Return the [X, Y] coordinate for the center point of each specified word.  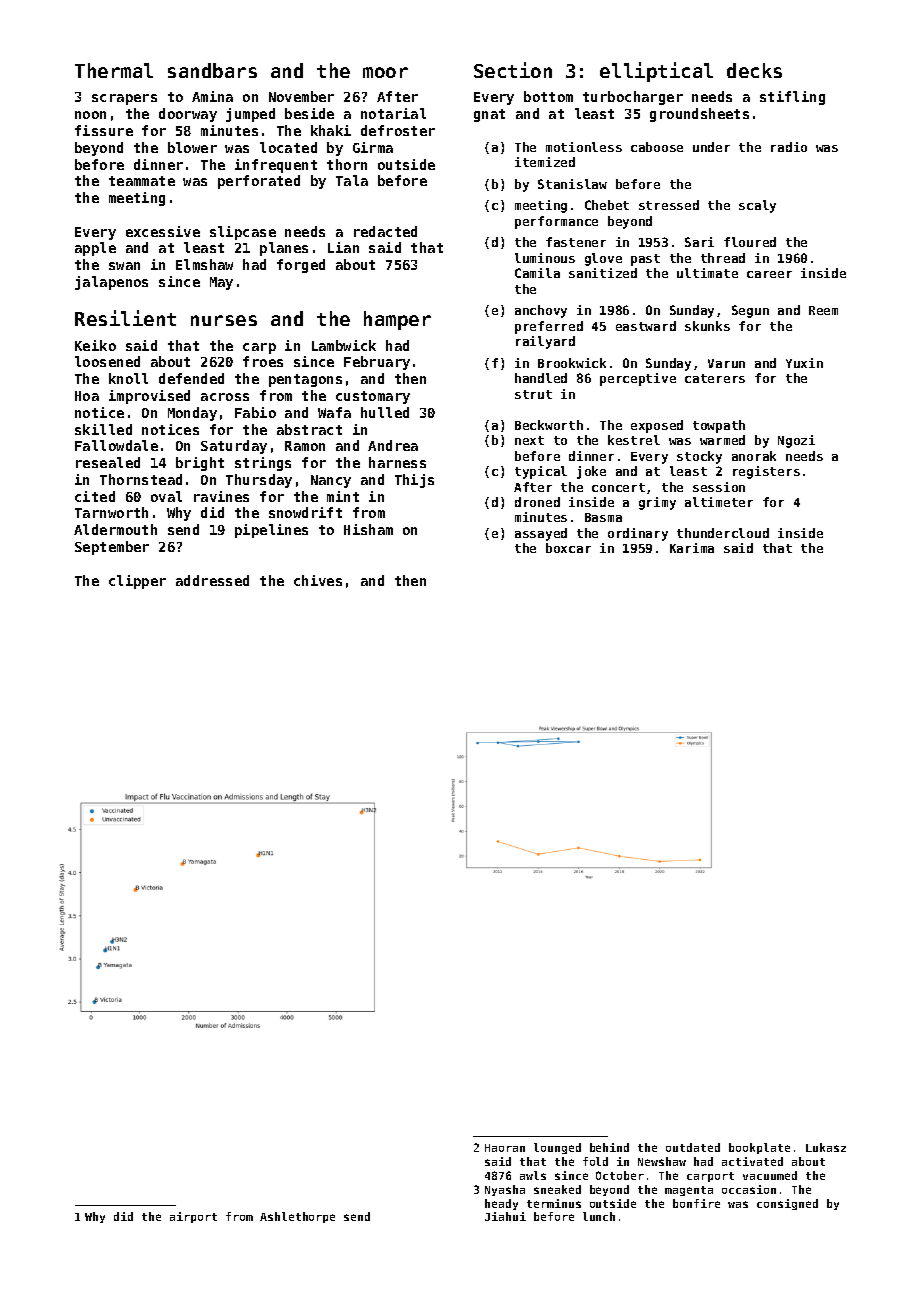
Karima [692, 548]
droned [537, 502]
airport [193, 1217]
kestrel [634, 440]
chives [318, 580]
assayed [541, 534]
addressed [212, 580]
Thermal [114, 70]
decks [754, 70]
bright [200, 464]
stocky [699, 457]
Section [513, 70]
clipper [137, 582]
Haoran [505, 1148]
